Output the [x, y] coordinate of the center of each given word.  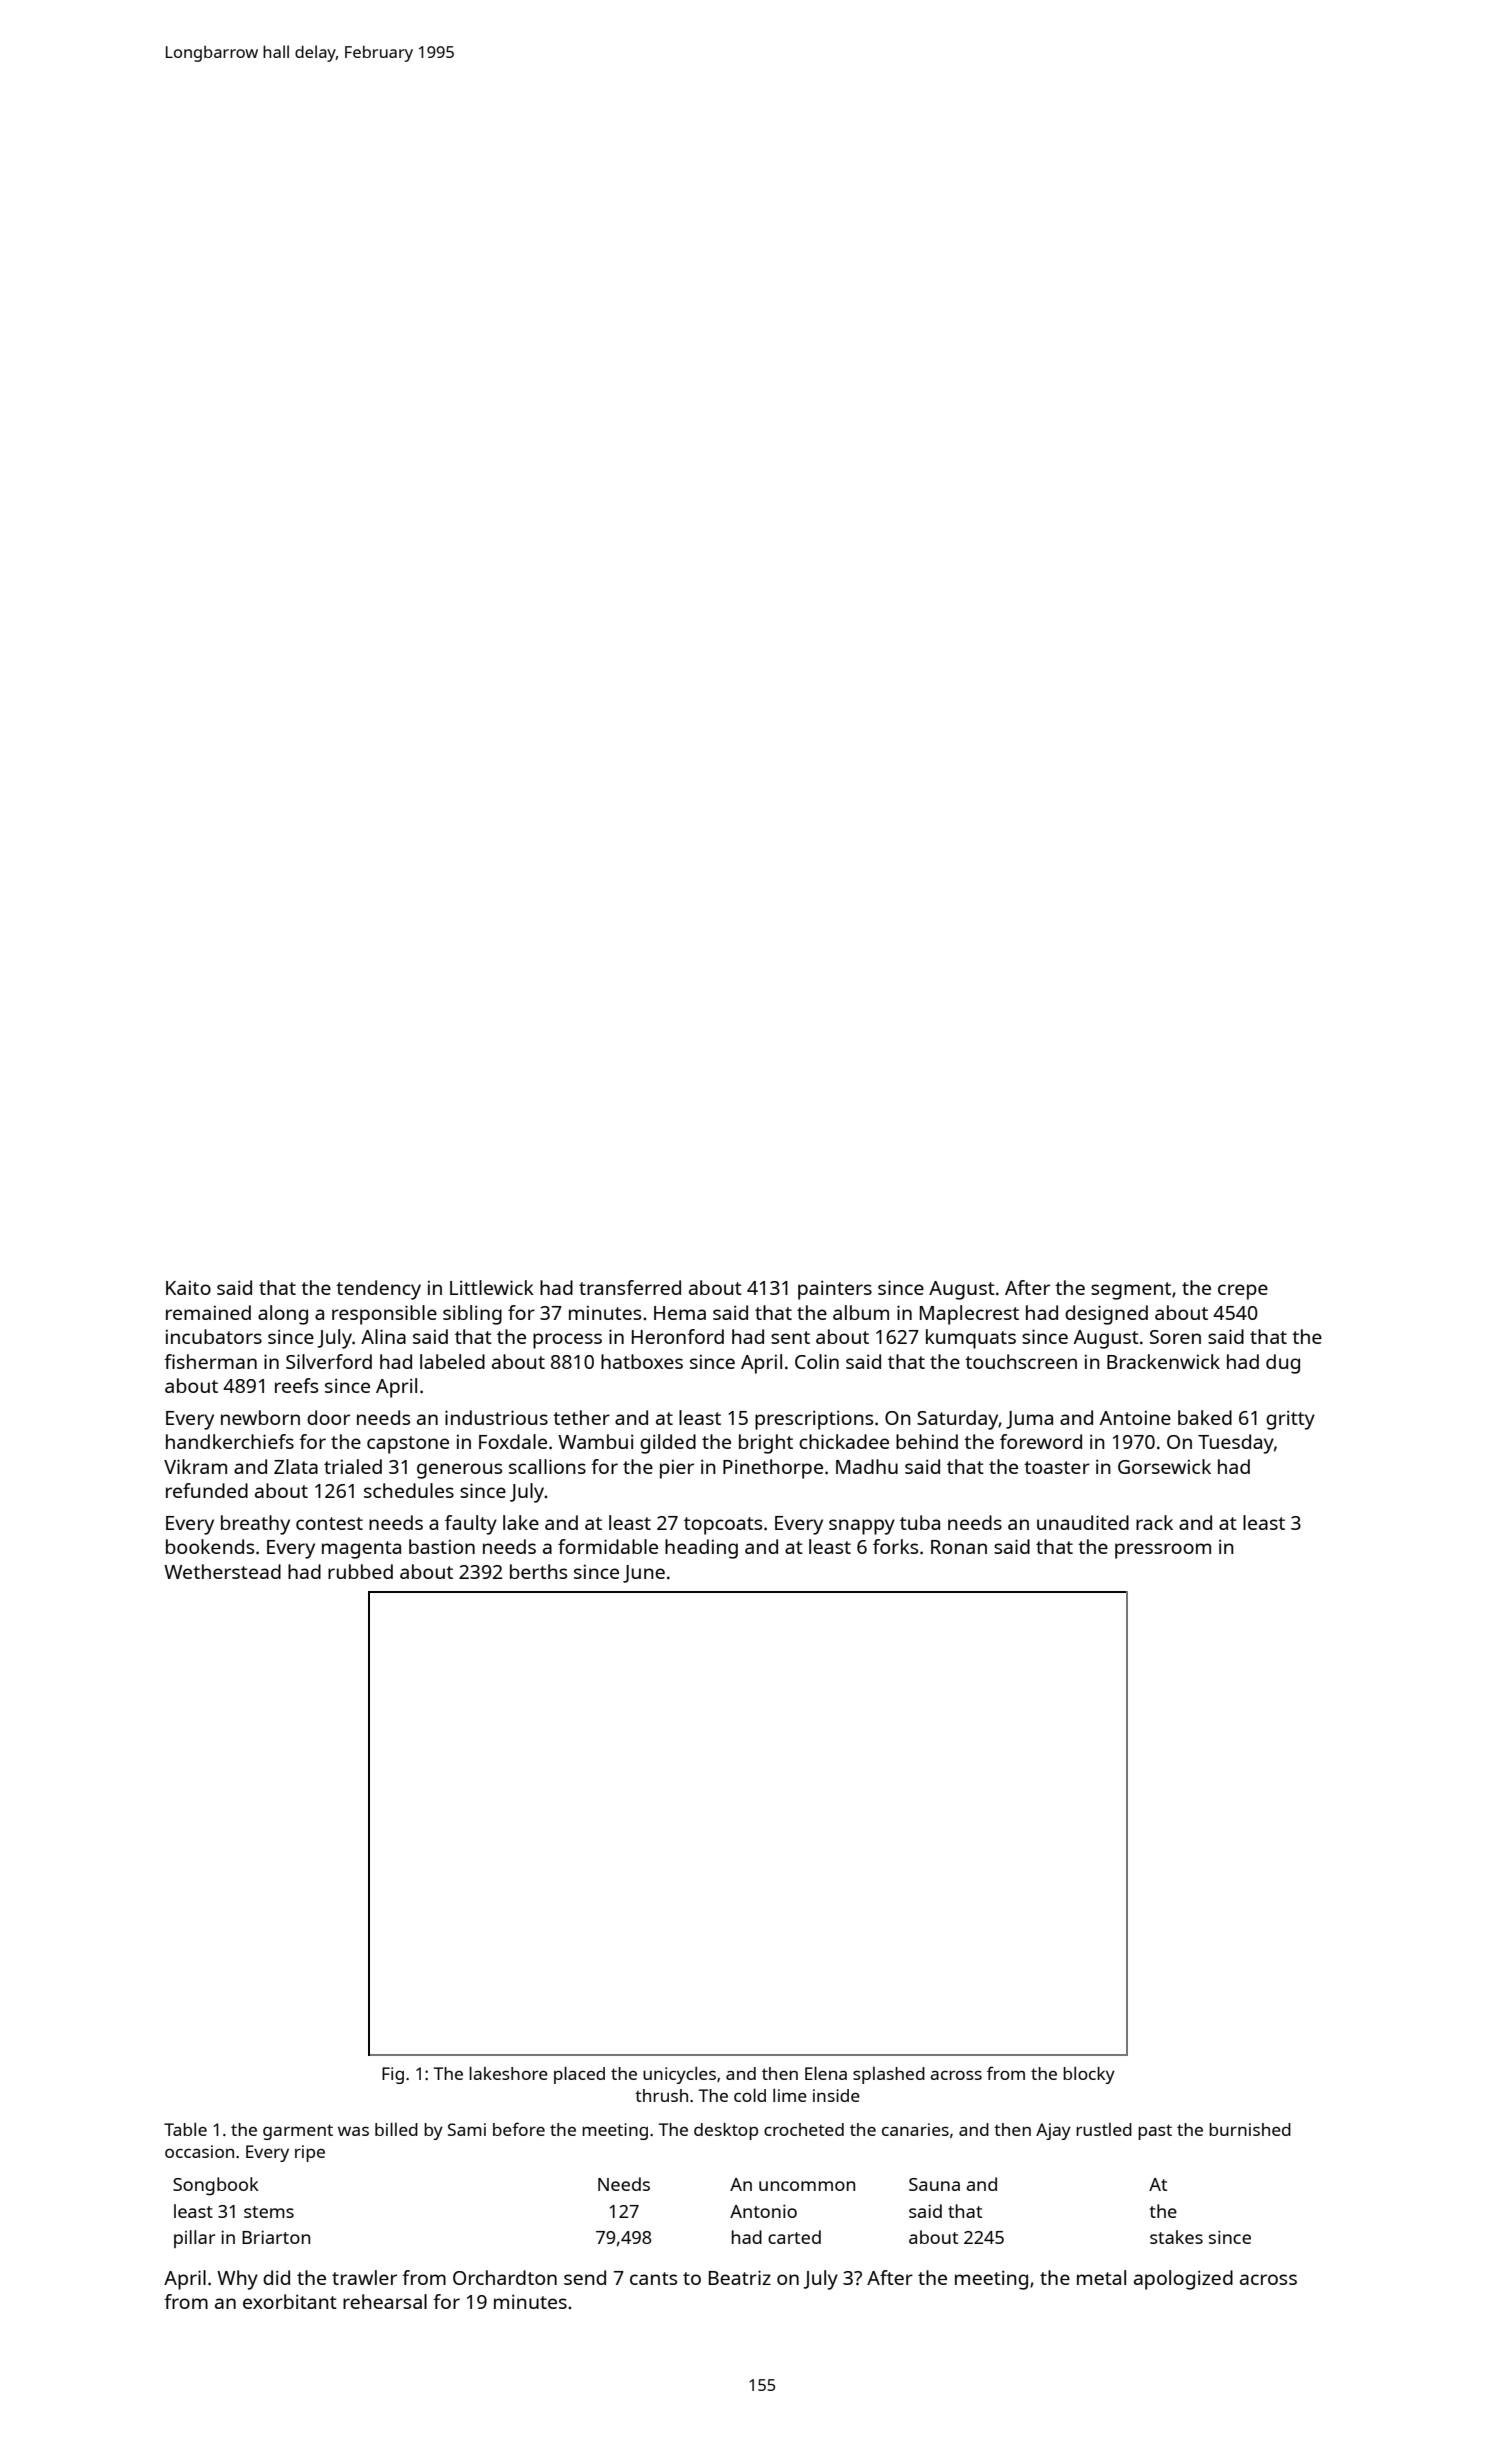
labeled [452, 1361]
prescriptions [814, 1420]
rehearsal [385, 2301]
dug [1283, 1364]
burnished [1250, 2129]
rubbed [360, 1571]
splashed [889, 2075]
